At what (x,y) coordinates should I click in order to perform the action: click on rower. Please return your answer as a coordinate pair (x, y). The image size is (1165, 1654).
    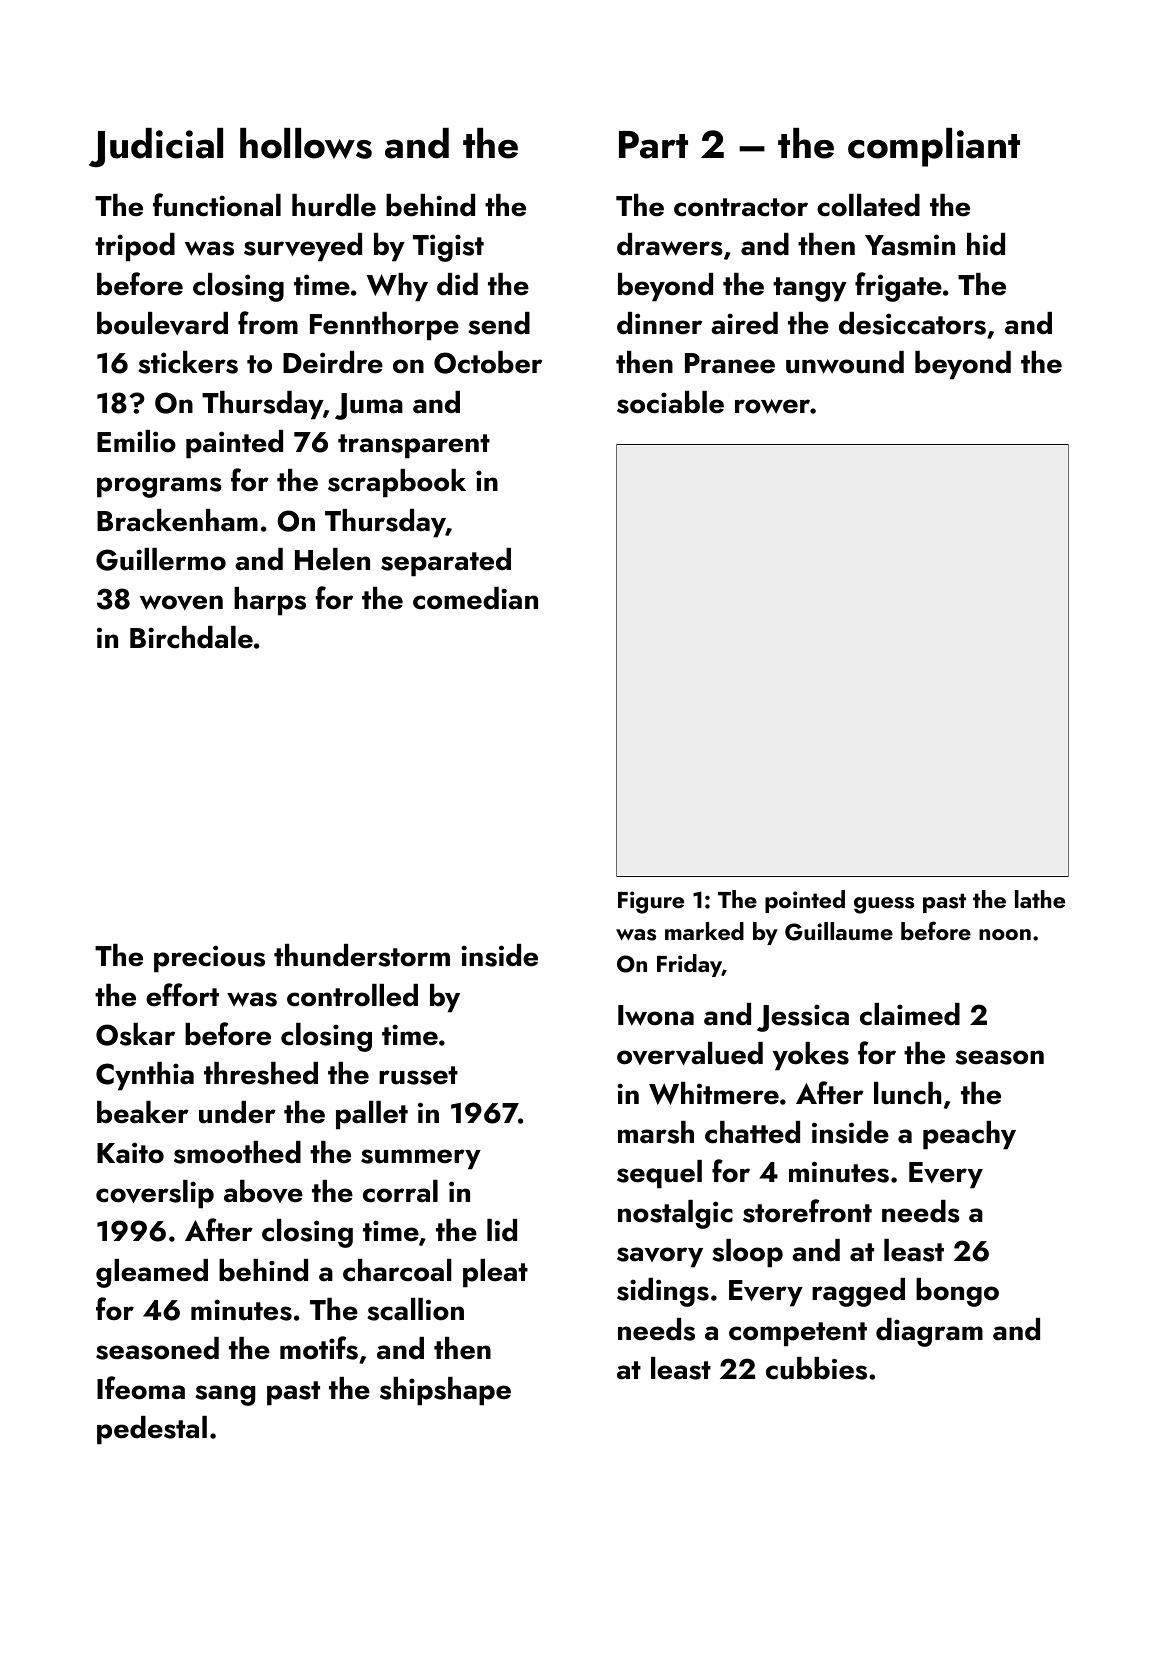
    Looking at the image, I should click on (772, 406).
